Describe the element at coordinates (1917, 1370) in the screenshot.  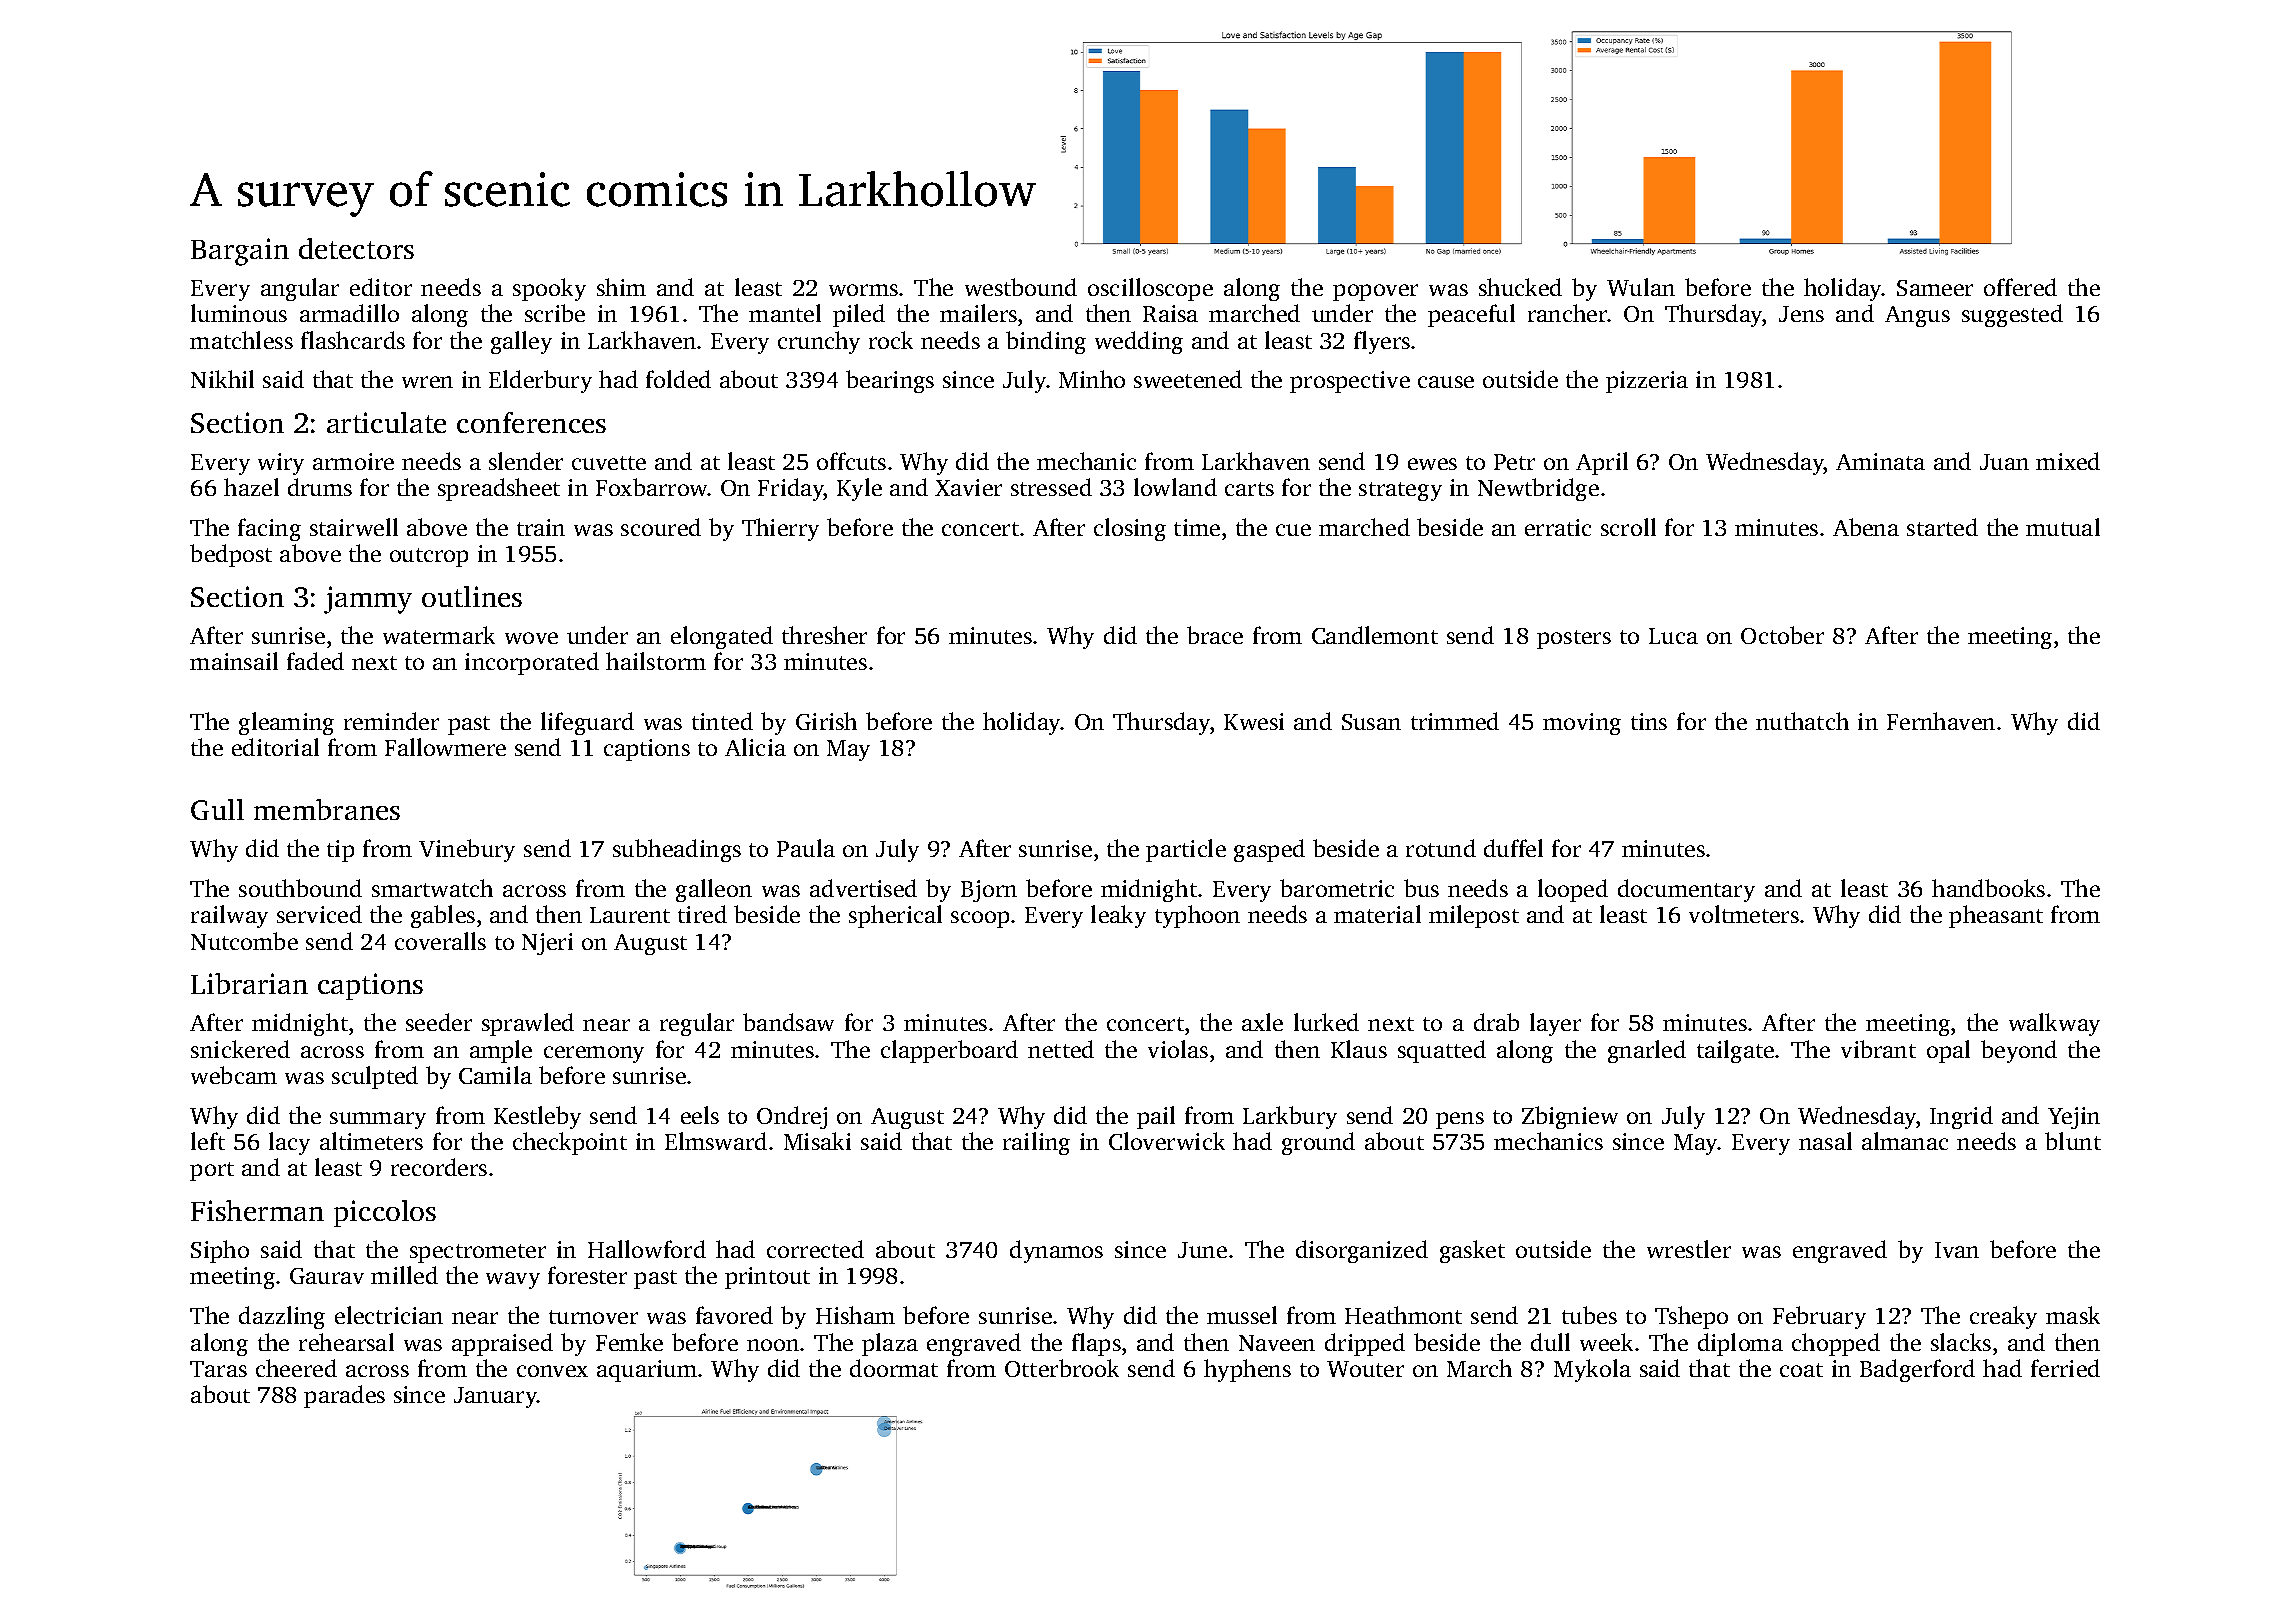
I see `Badgerford` at that location.
